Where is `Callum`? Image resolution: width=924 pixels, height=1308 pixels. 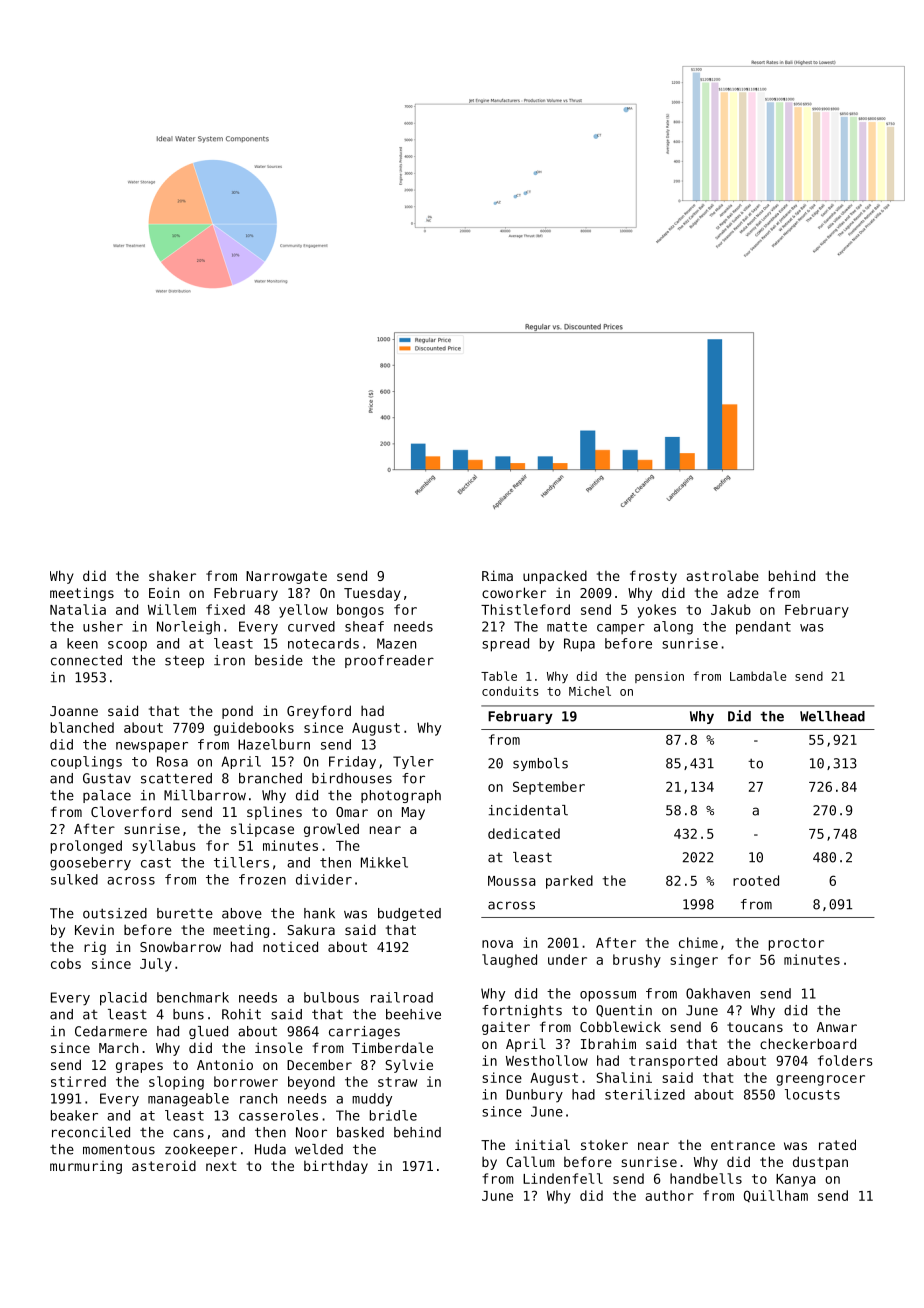
Callum is located at coordinates (530, 1161).
